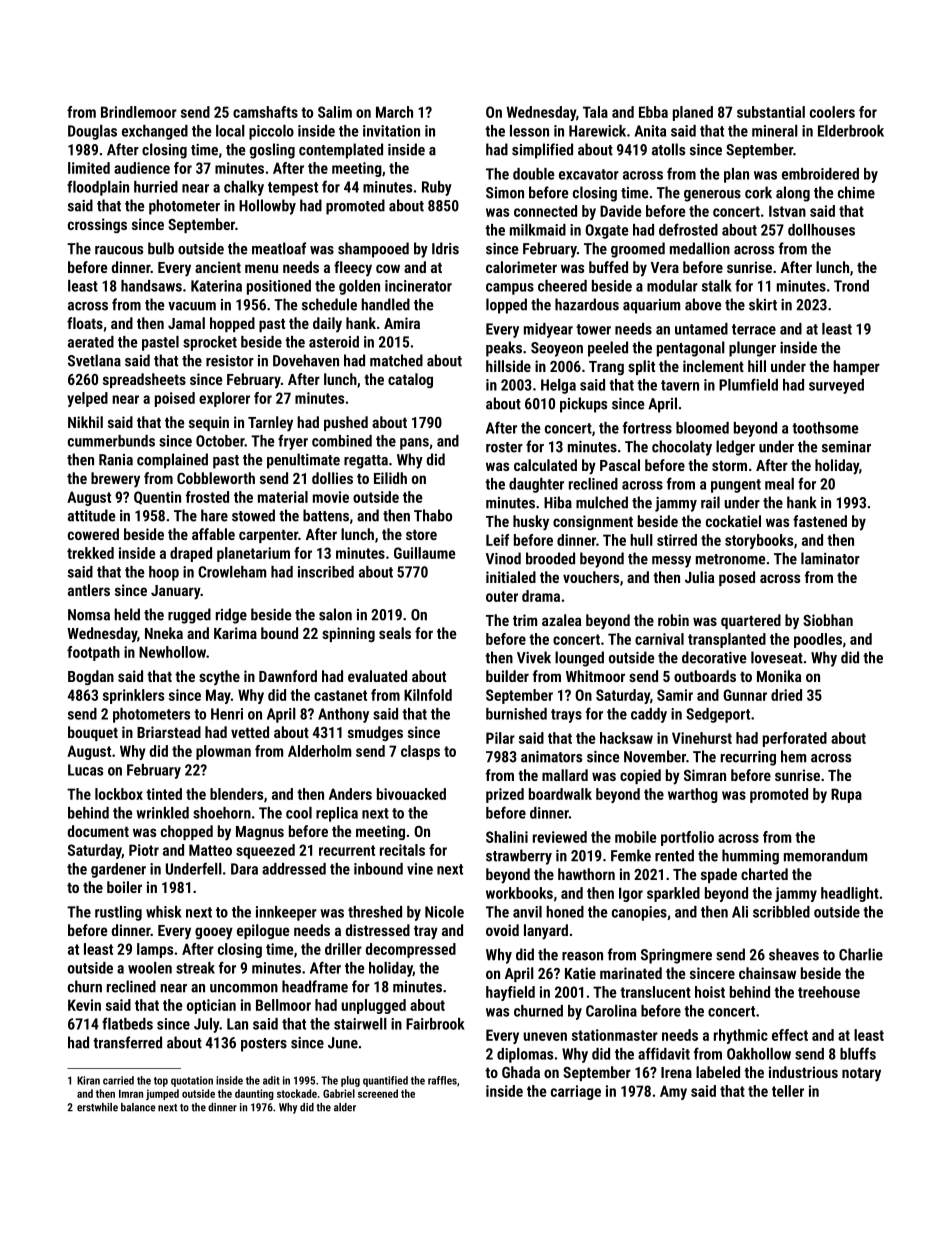 The height and width of the page is (1233, 952). Describe the element at coordinates (680, 385) in the page. I see `tavern` at that location.
